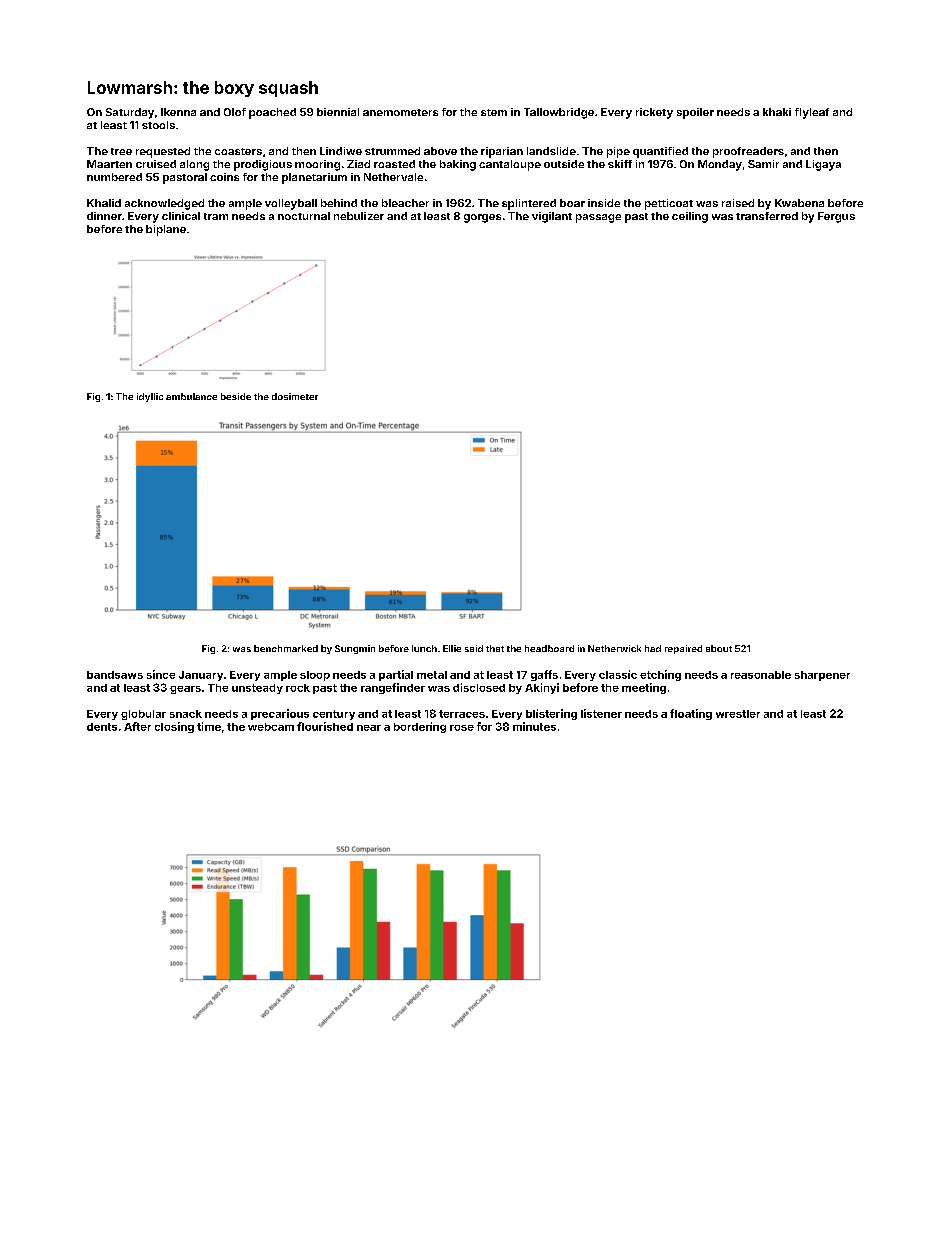 Image resolution: width=952 pixels, height=1233 pixels. I want to click on Olof, so click(235, 112).
